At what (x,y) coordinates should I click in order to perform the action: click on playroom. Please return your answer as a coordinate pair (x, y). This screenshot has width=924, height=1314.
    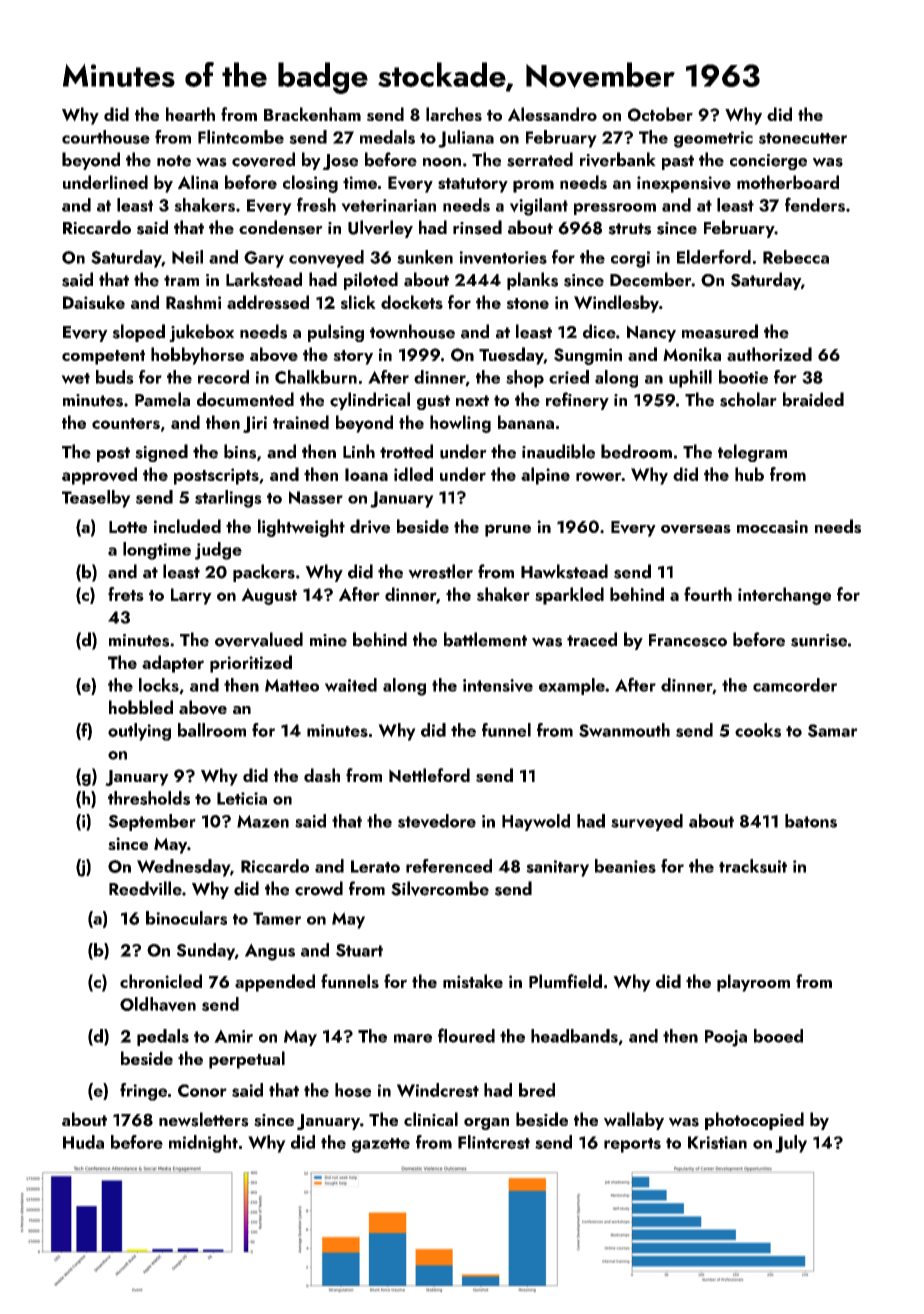
    Looking at the image, I should click on (753, 983).
